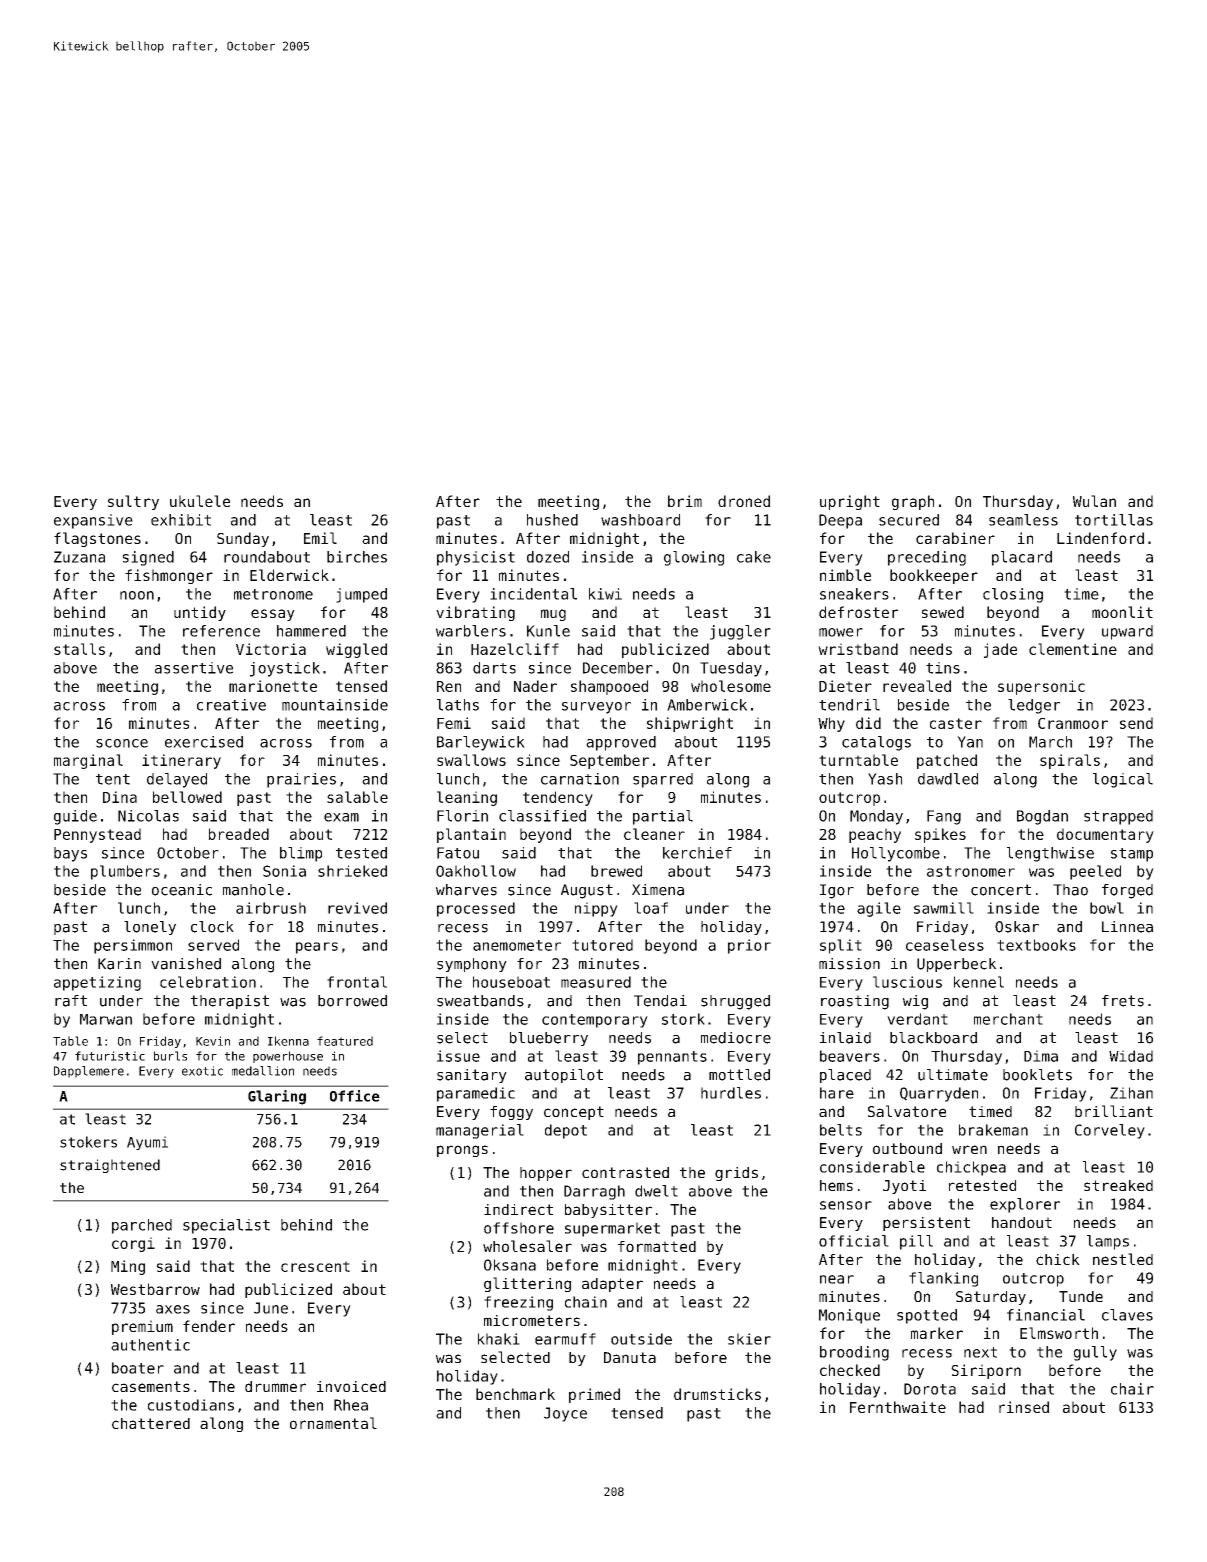 Image resolution: width=1207 pixels, height=1562 pixels. I want to click on sparred, so click(663, 780).
